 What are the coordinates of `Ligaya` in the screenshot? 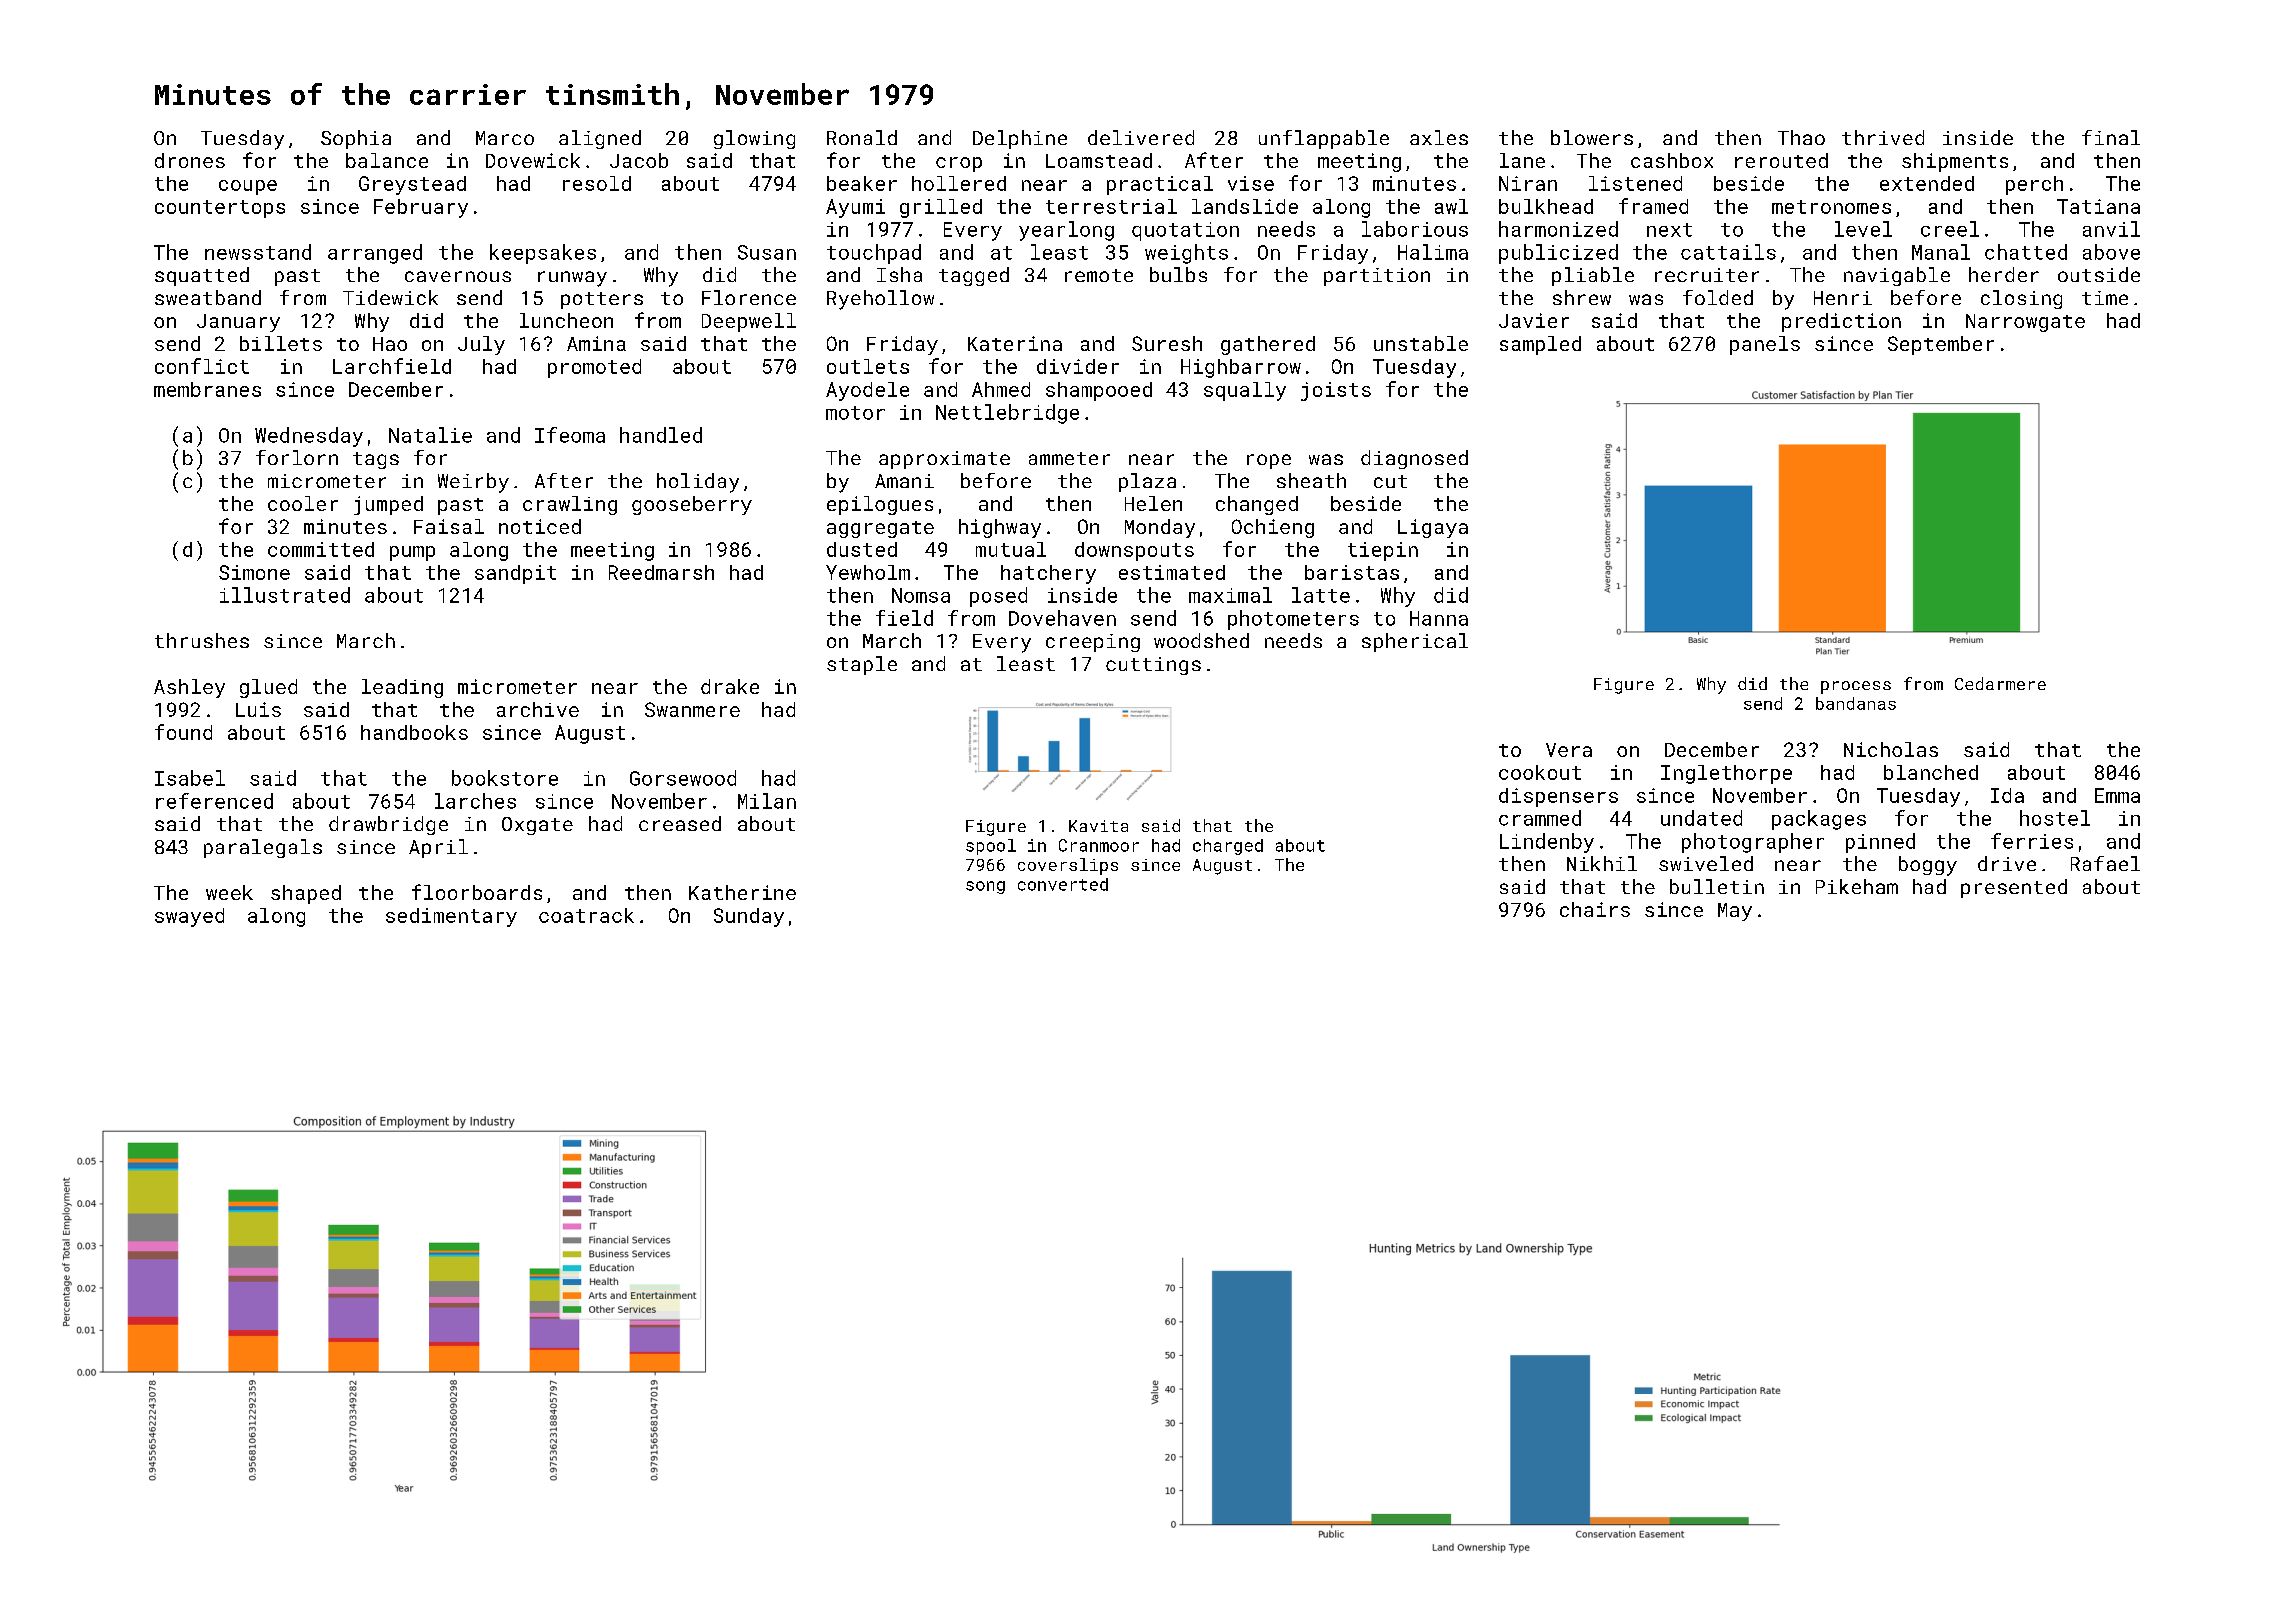 It's located at (1433, 528).
